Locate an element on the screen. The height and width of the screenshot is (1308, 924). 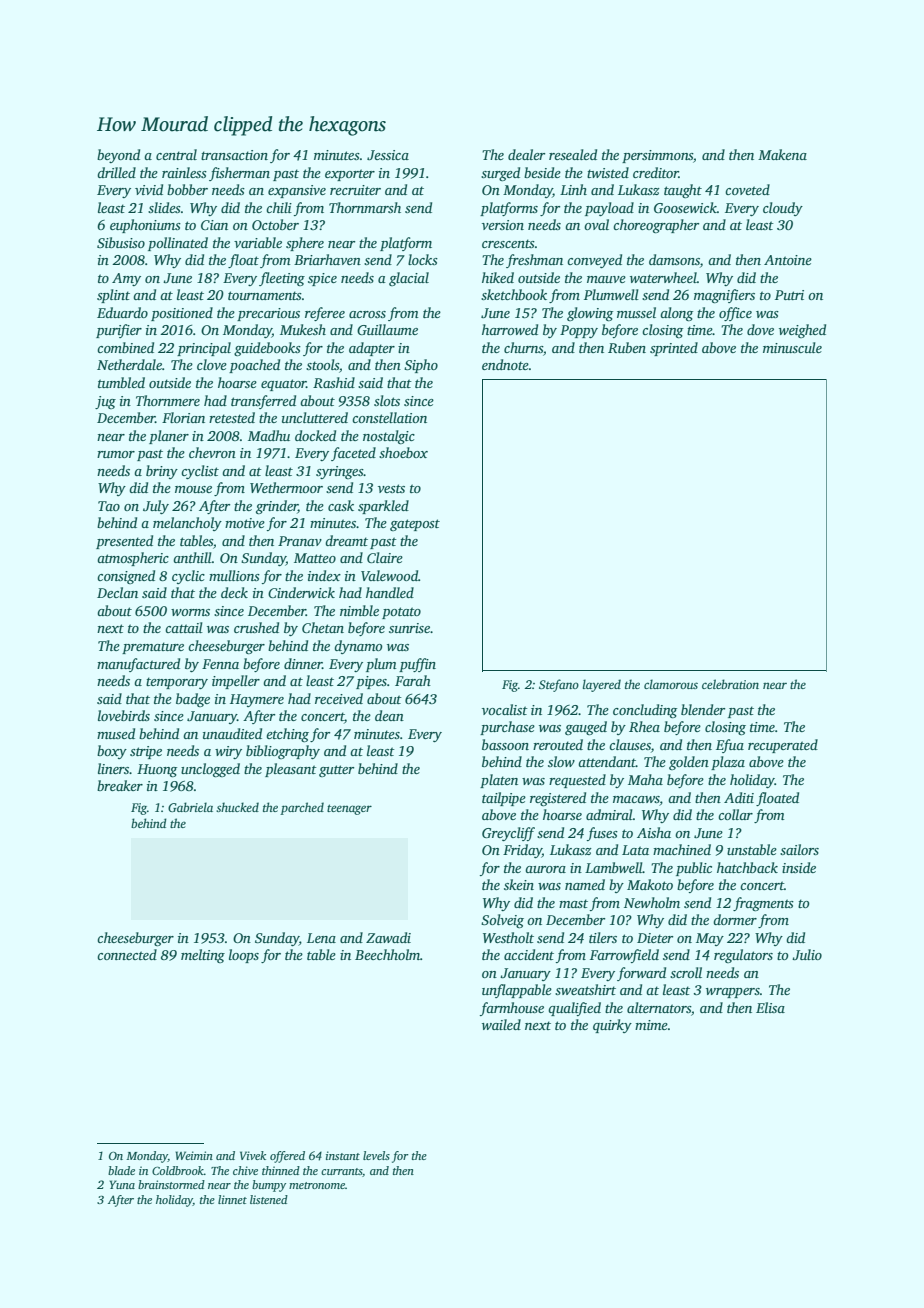
Yuna is located at coordinates (122, 1184).
